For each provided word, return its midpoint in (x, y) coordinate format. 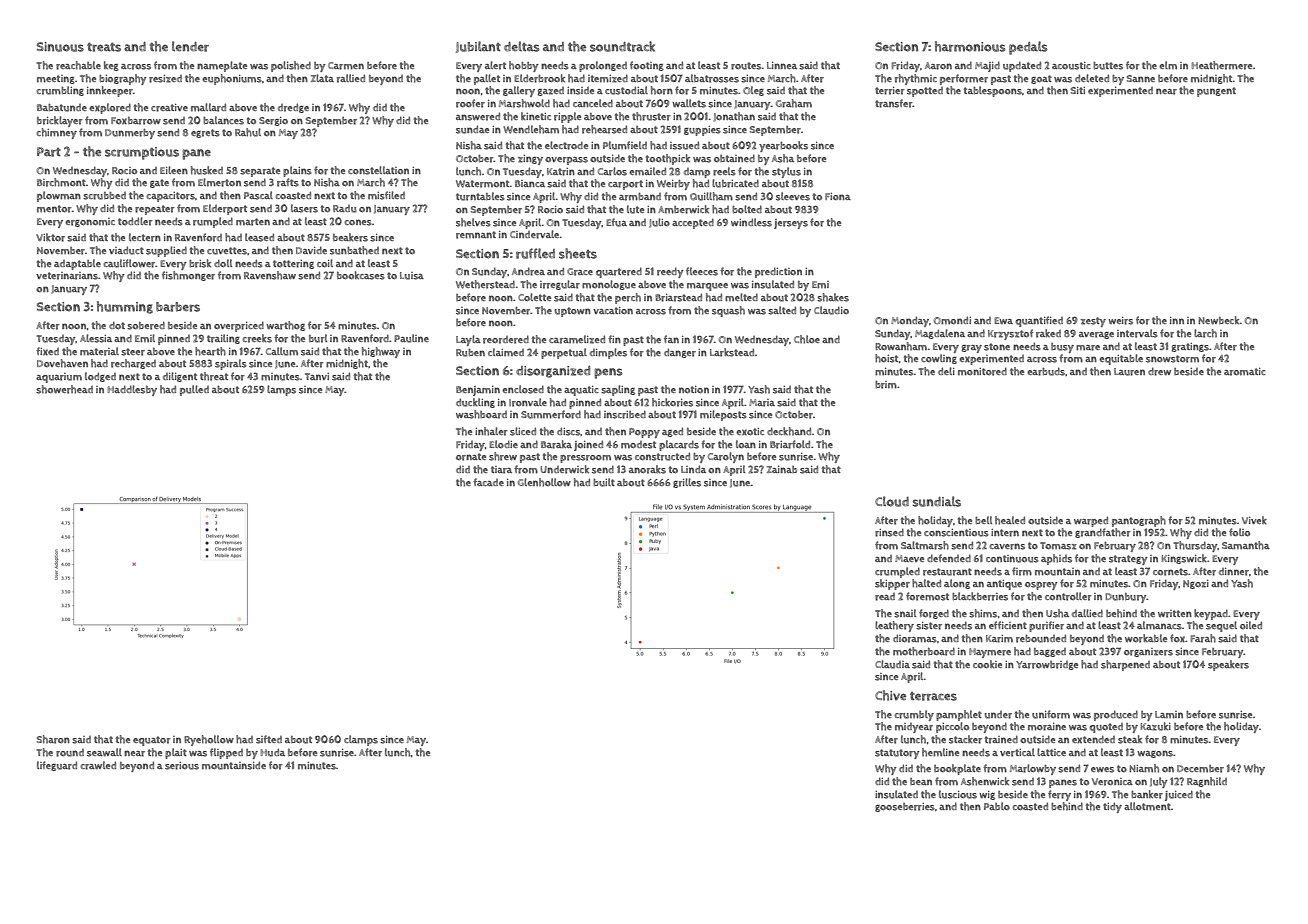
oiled (1251, 625)
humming (125, 307)
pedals (1028, 48)
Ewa (1003, 320)
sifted (269, 739)
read (885, 597)
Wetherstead (485, 284)
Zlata (322, 78)
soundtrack (622, 46)
